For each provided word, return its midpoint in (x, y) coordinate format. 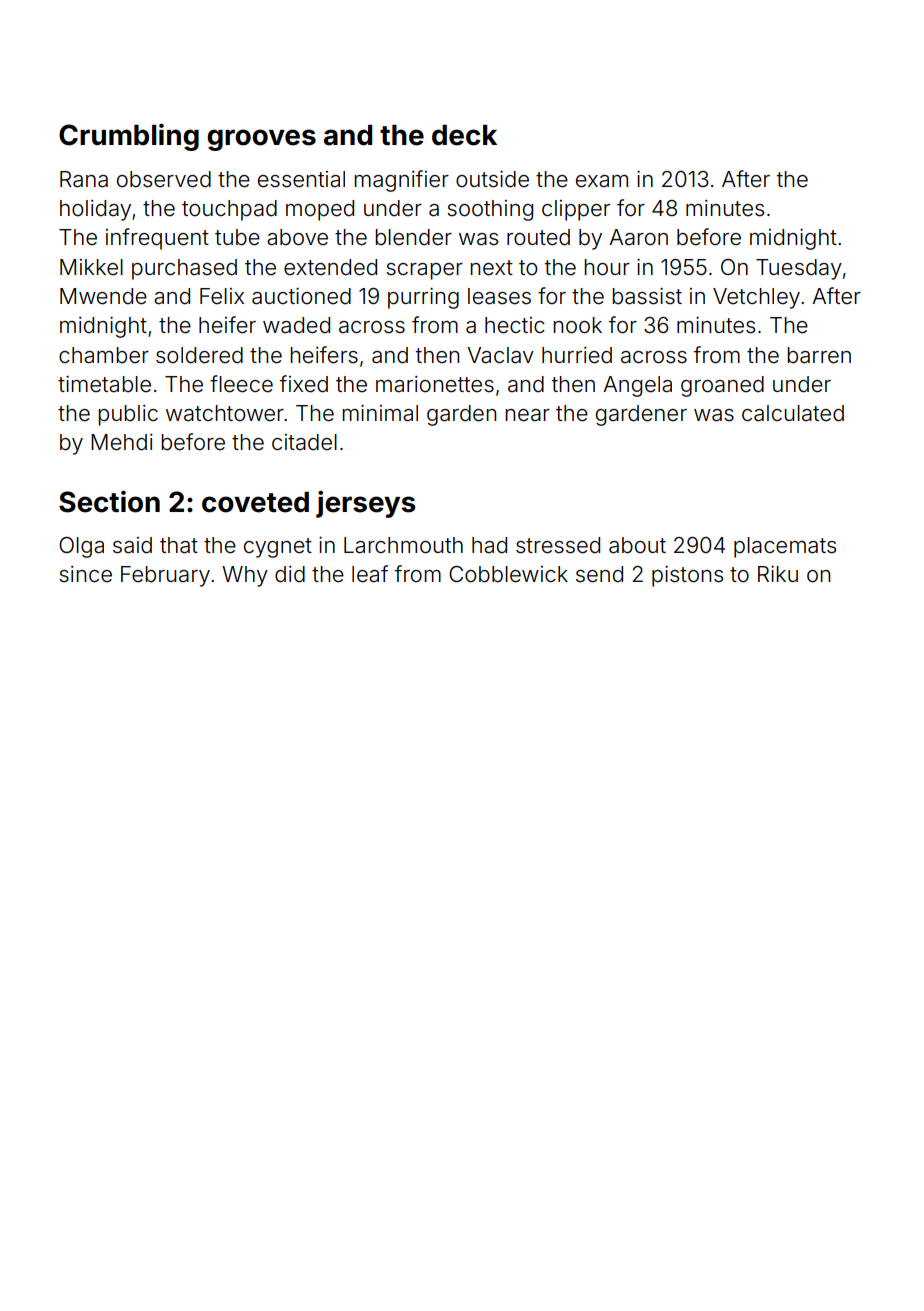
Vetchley (756, 298)
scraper (424, 271)
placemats (785, 547)
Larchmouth (403, 545)
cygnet (278, 548)
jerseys (366, 504)
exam (602, 181)
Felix (222, 296)
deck (464, 135)
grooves (261, 140)
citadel (304, 442)
